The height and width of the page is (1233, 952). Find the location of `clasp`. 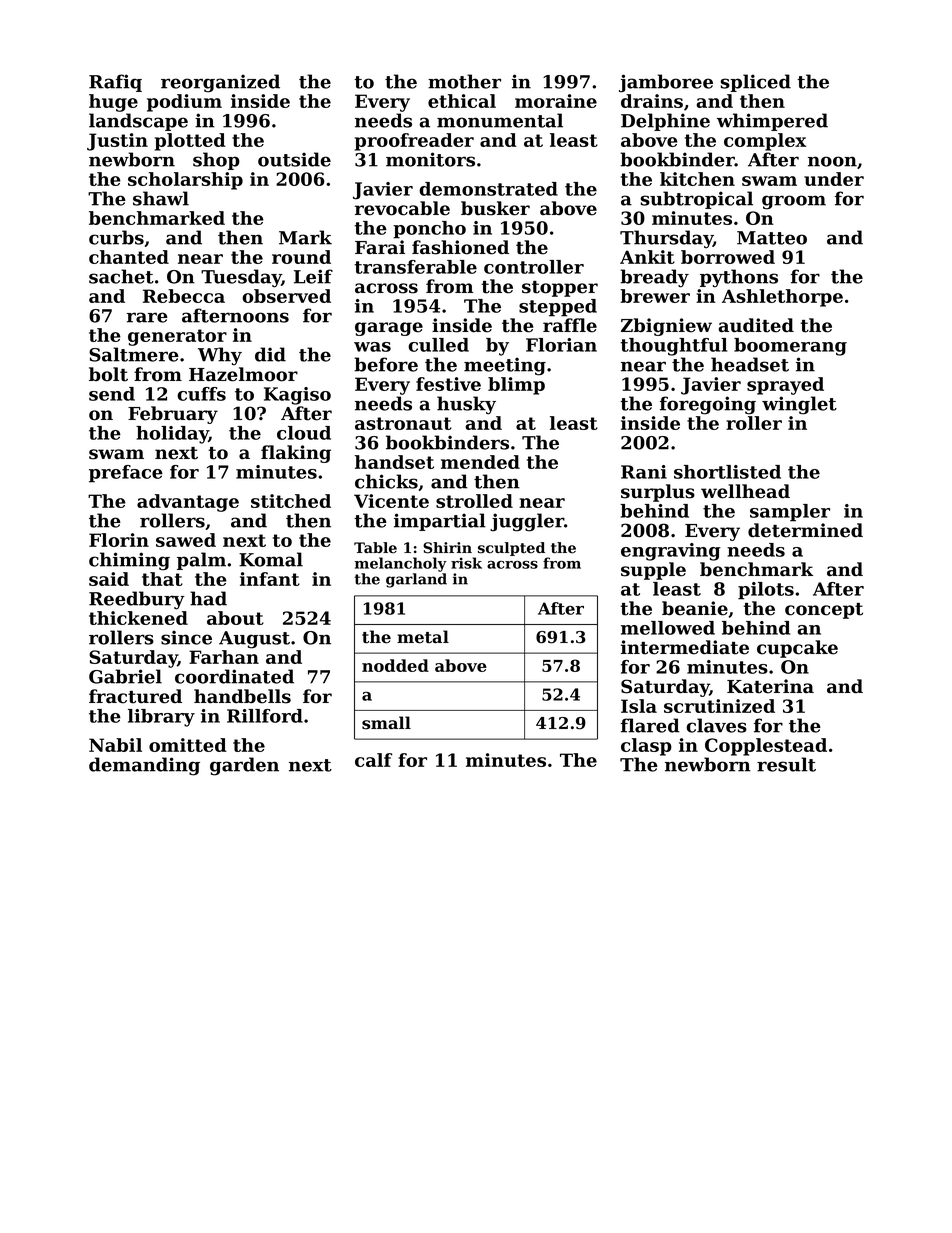

clasp is located at coordinates (646, 747).
